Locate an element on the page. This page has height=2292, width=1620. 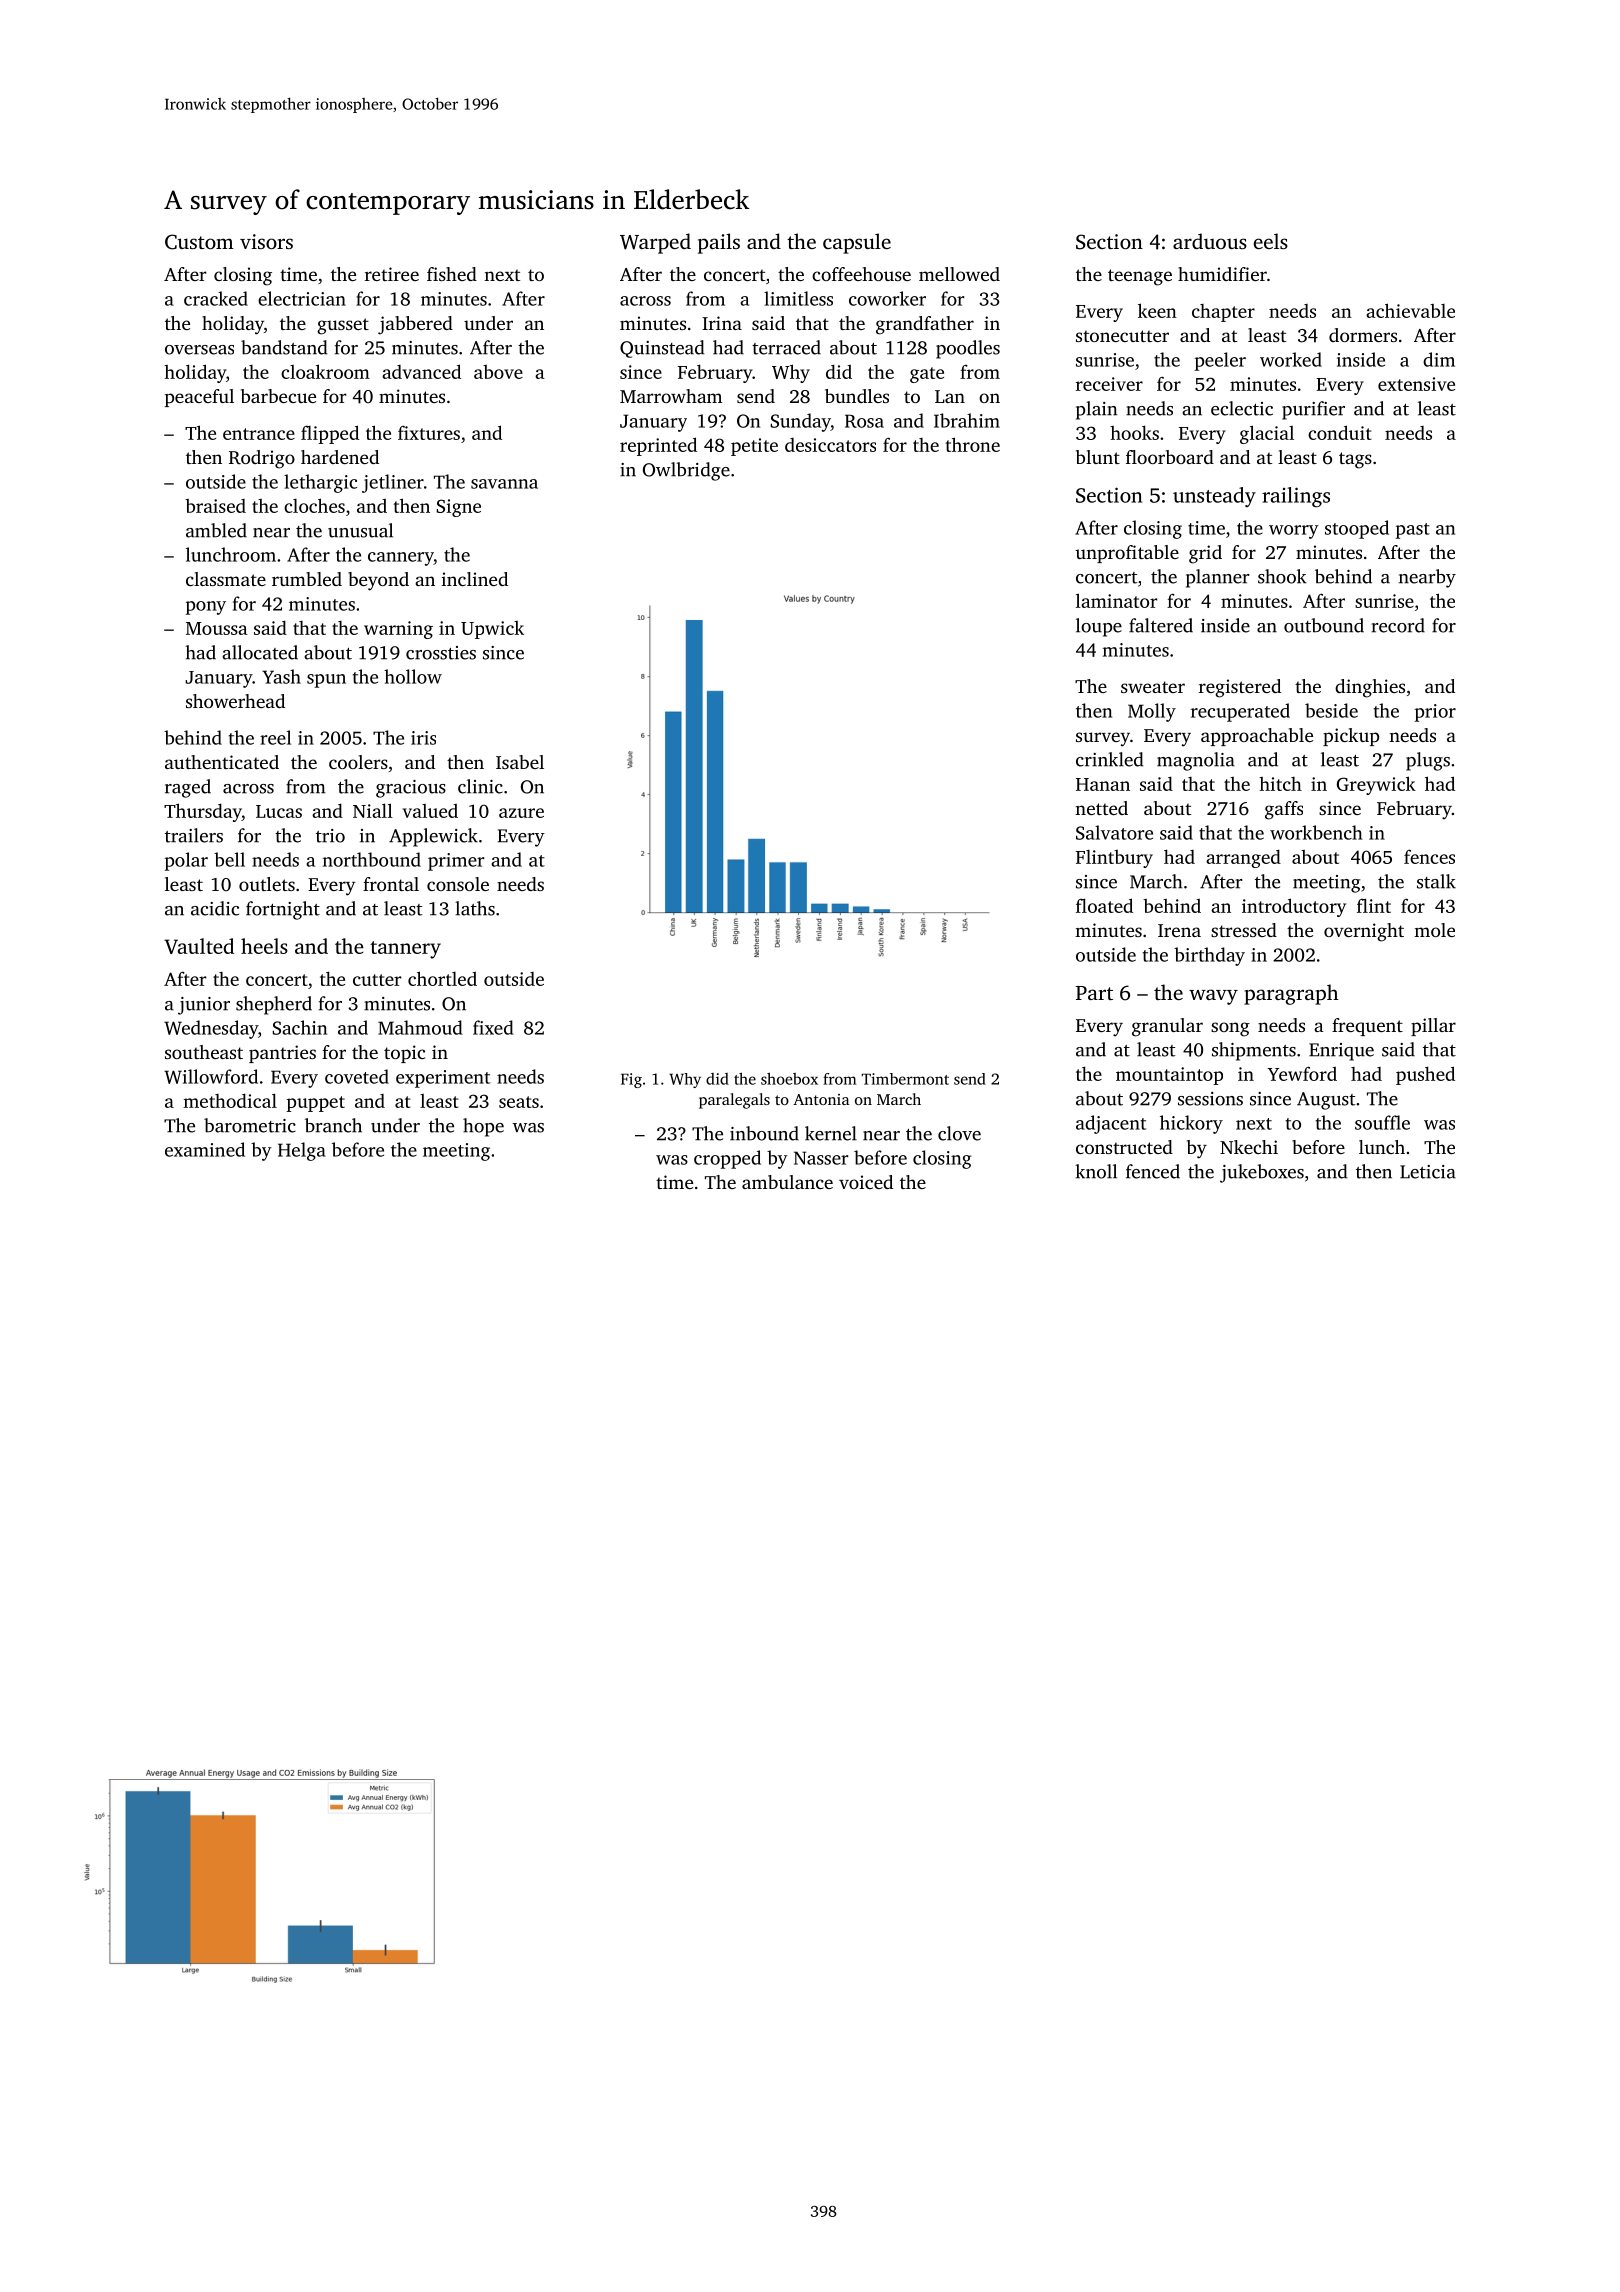
laminator is located at coordinates (1117, 600).
